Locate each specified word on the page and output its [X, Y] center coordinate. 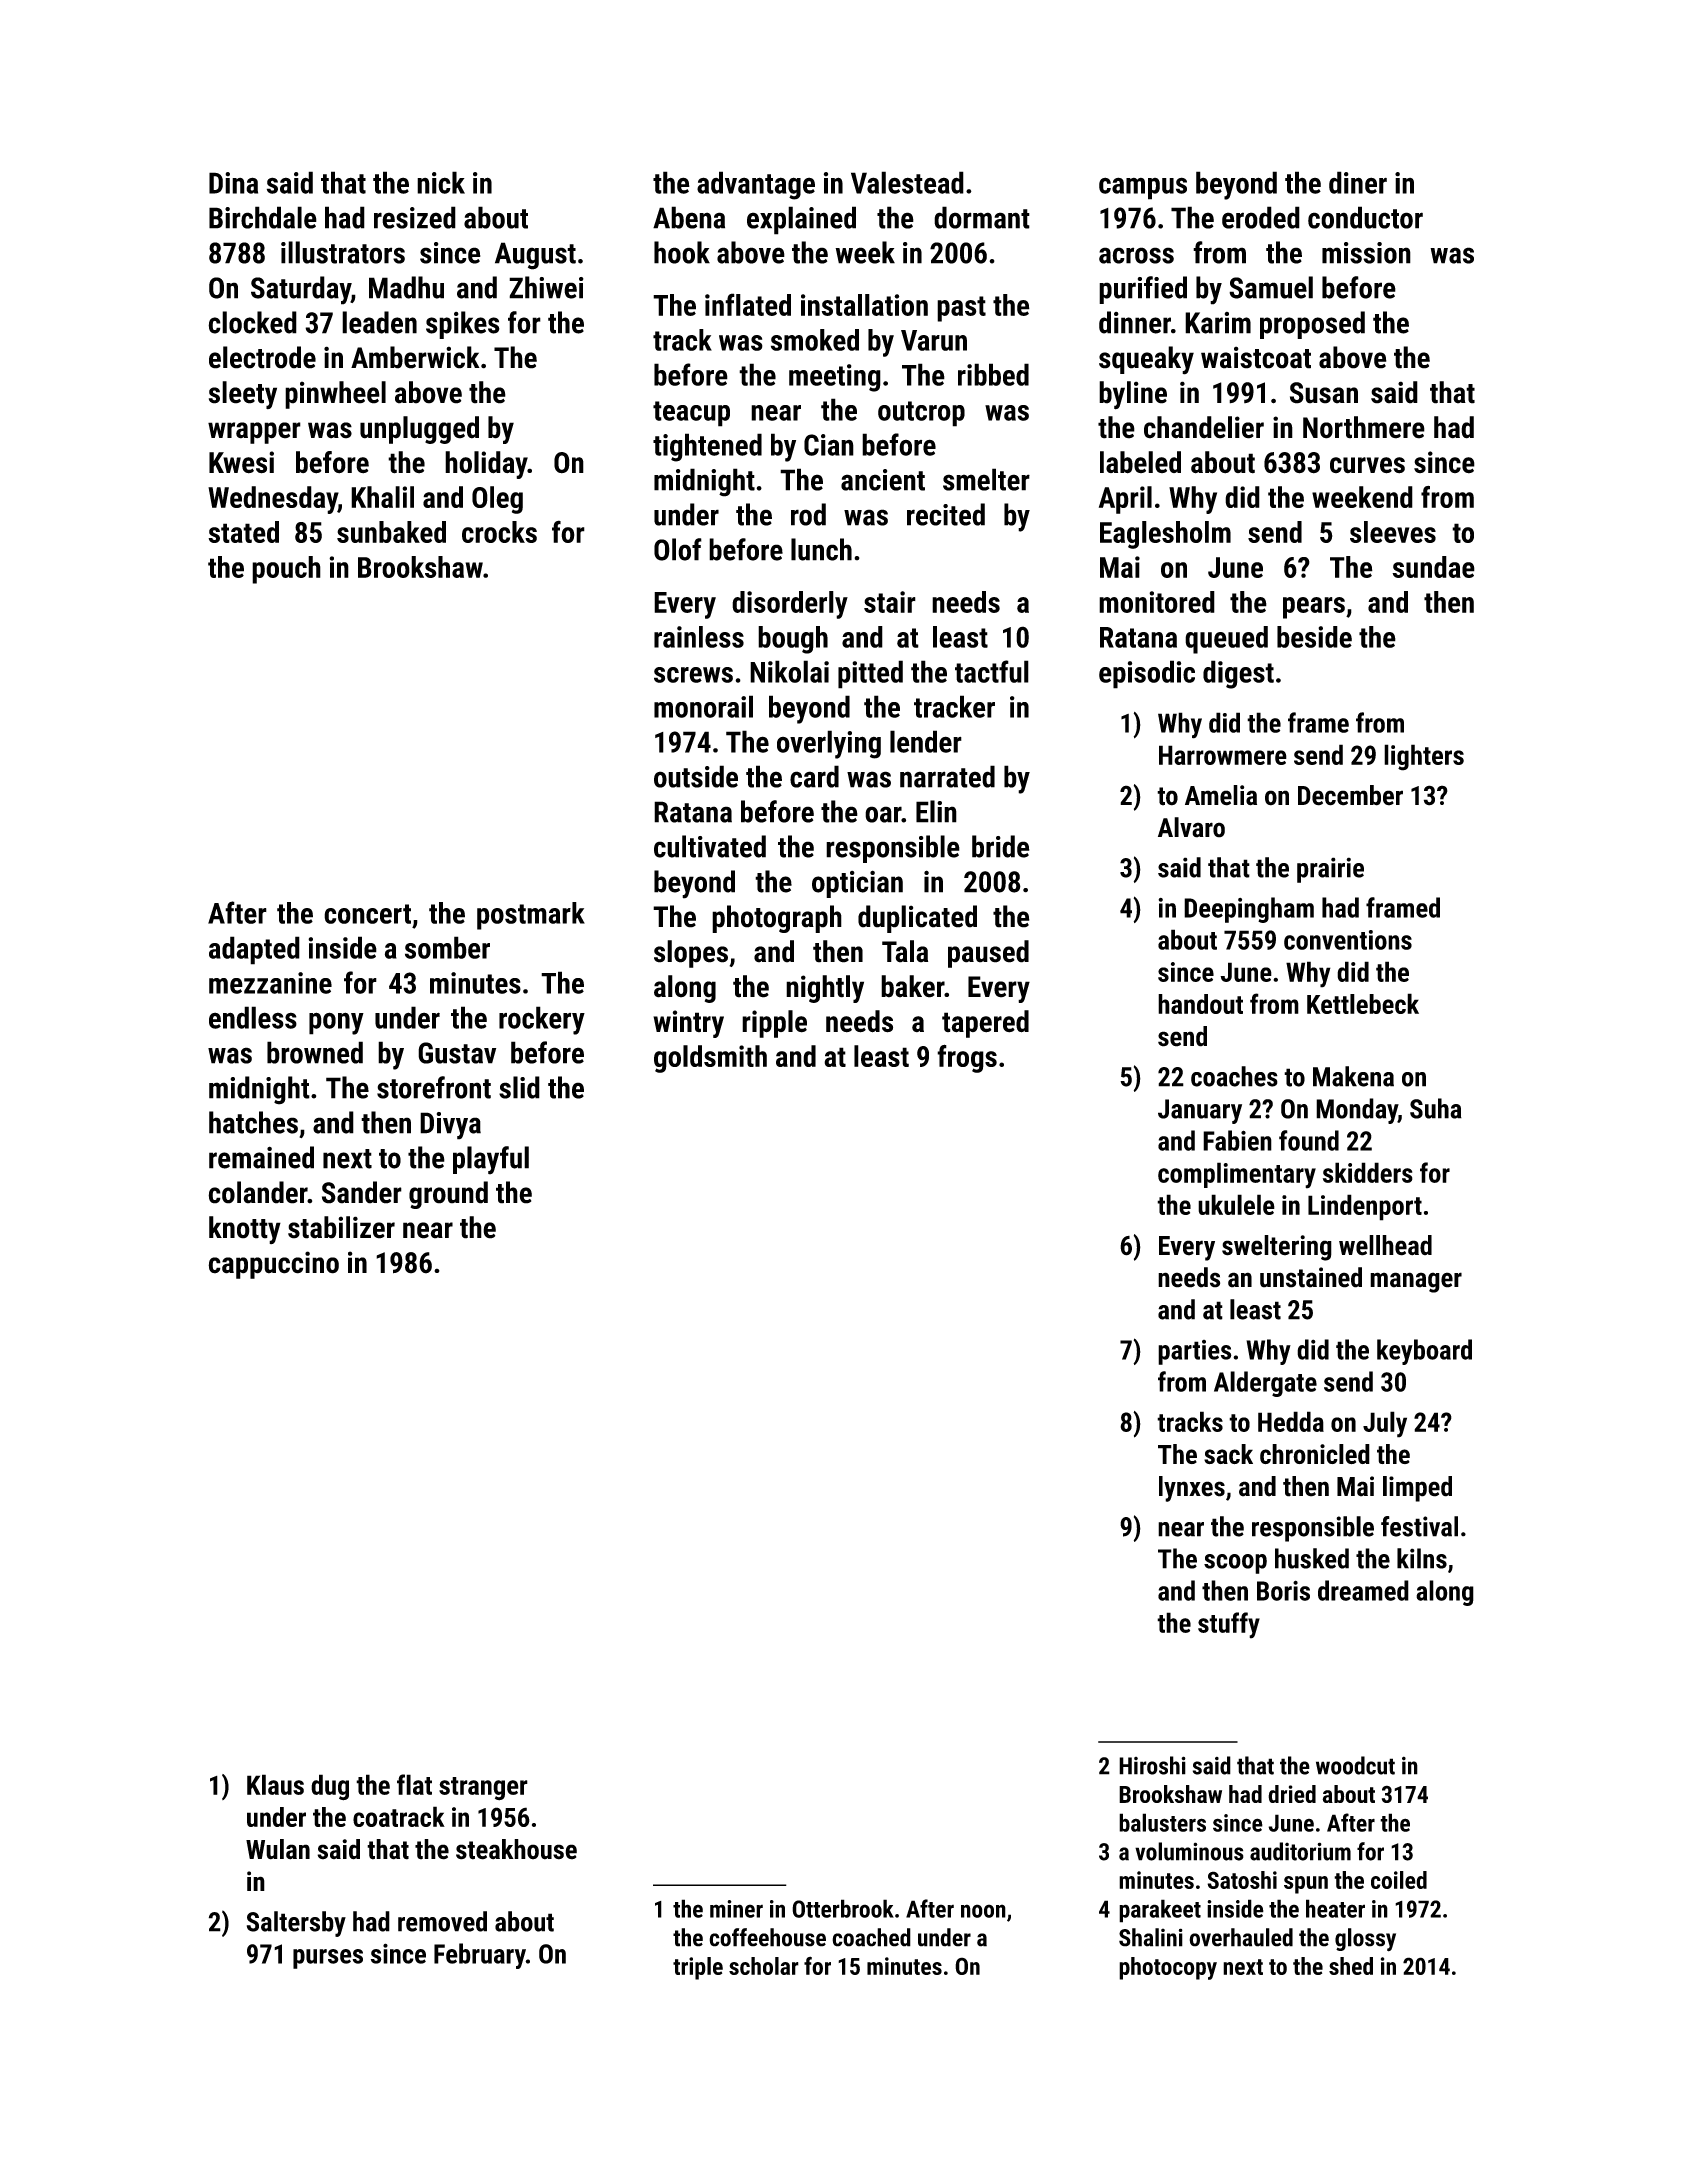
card [814, 776]
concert [367, 914]
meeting [835, 378]
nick [441, 182]
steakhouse [516, 1849]
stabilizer [341, 1227]
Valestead [907, 182]
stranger [483, 1789]
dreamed [1363, 1590]
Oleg [497, 500]
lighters [1424, 757]
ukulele [1236, 1204]
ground [448, 1195]
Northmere [1364, 427]
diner [1358, 182]
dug [330, 1787]
